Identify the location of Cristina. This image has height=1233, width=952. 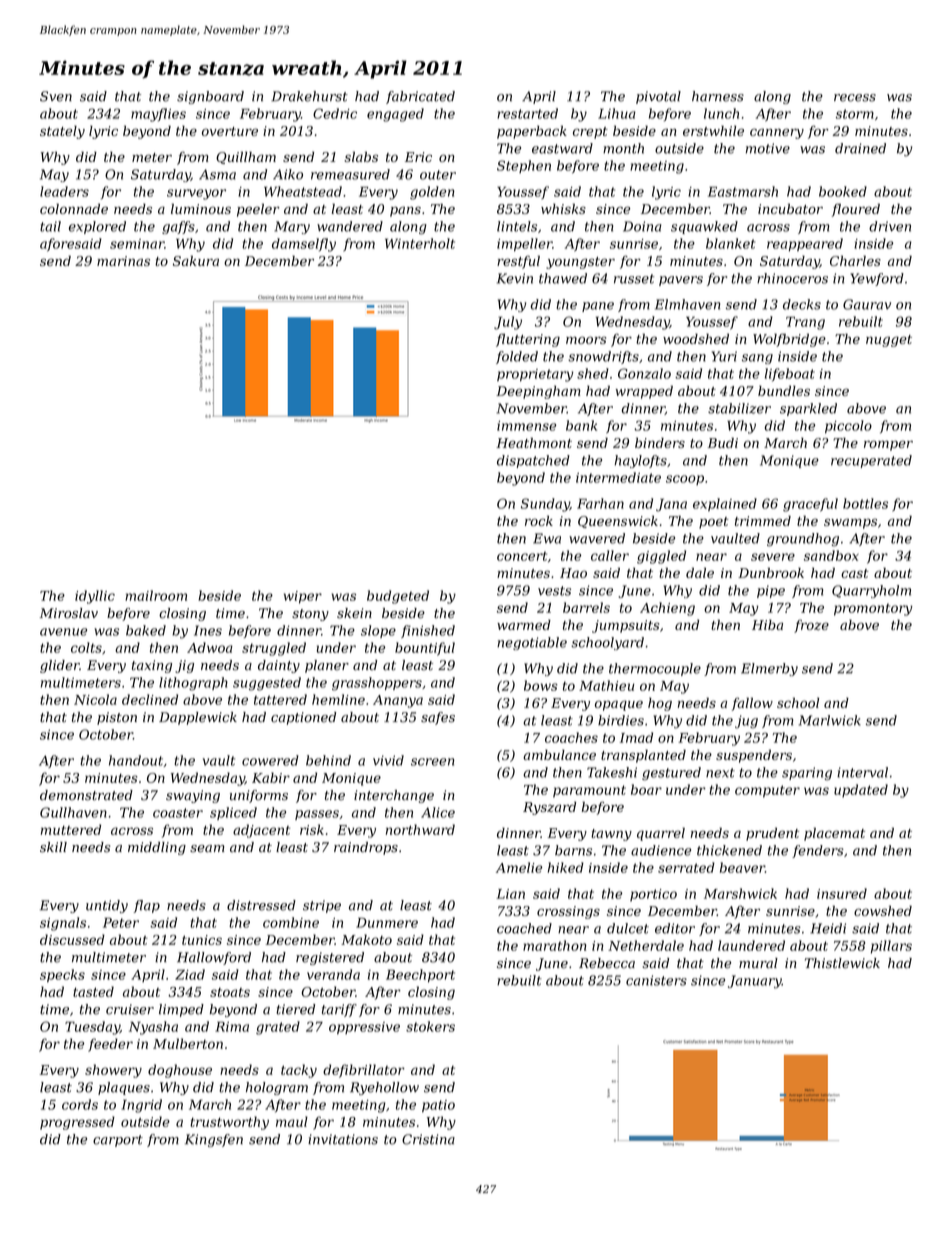
(428, 1139).
